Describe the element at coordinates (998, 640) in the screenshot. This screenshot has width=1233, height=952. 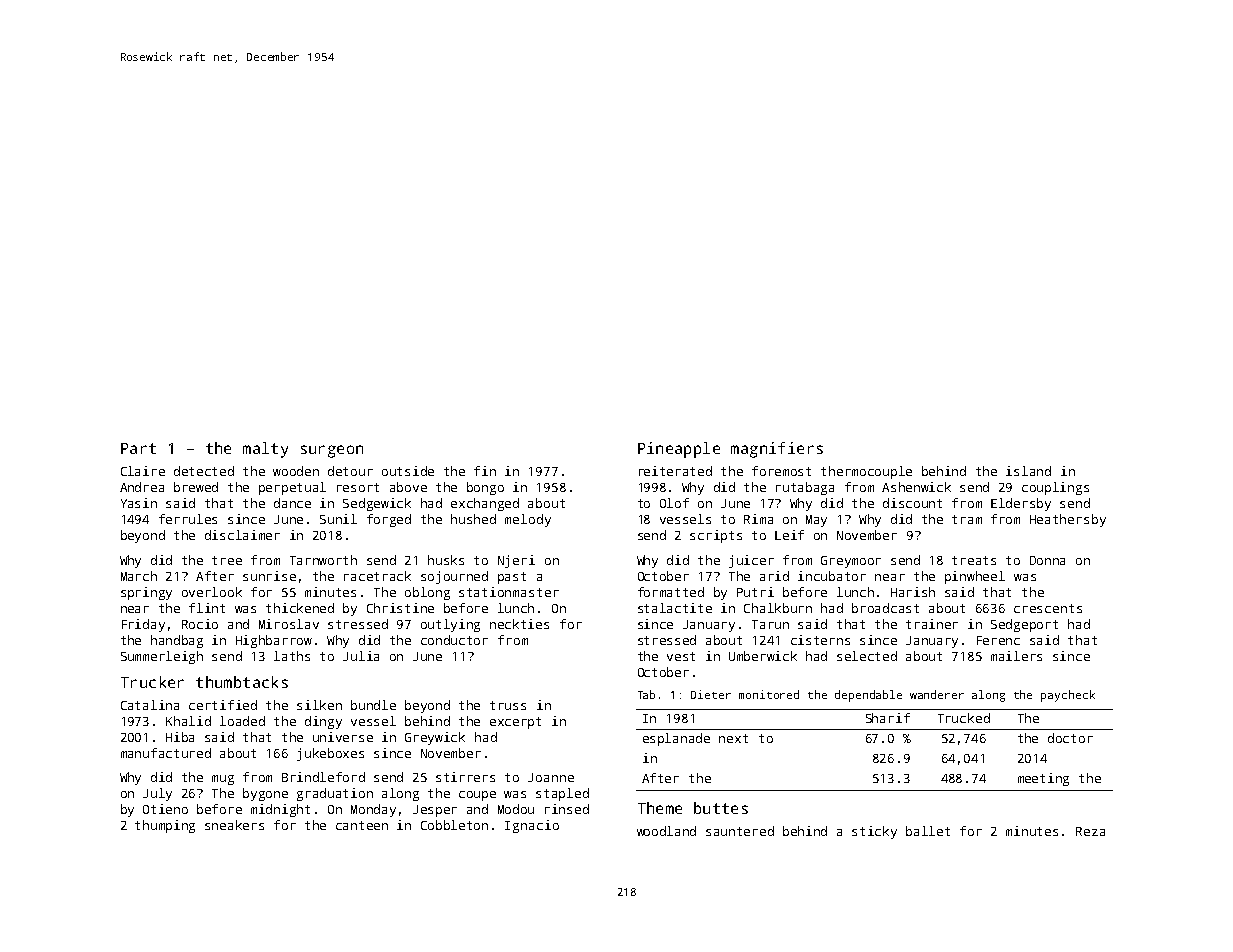
I see `Ferenc` at that location.
